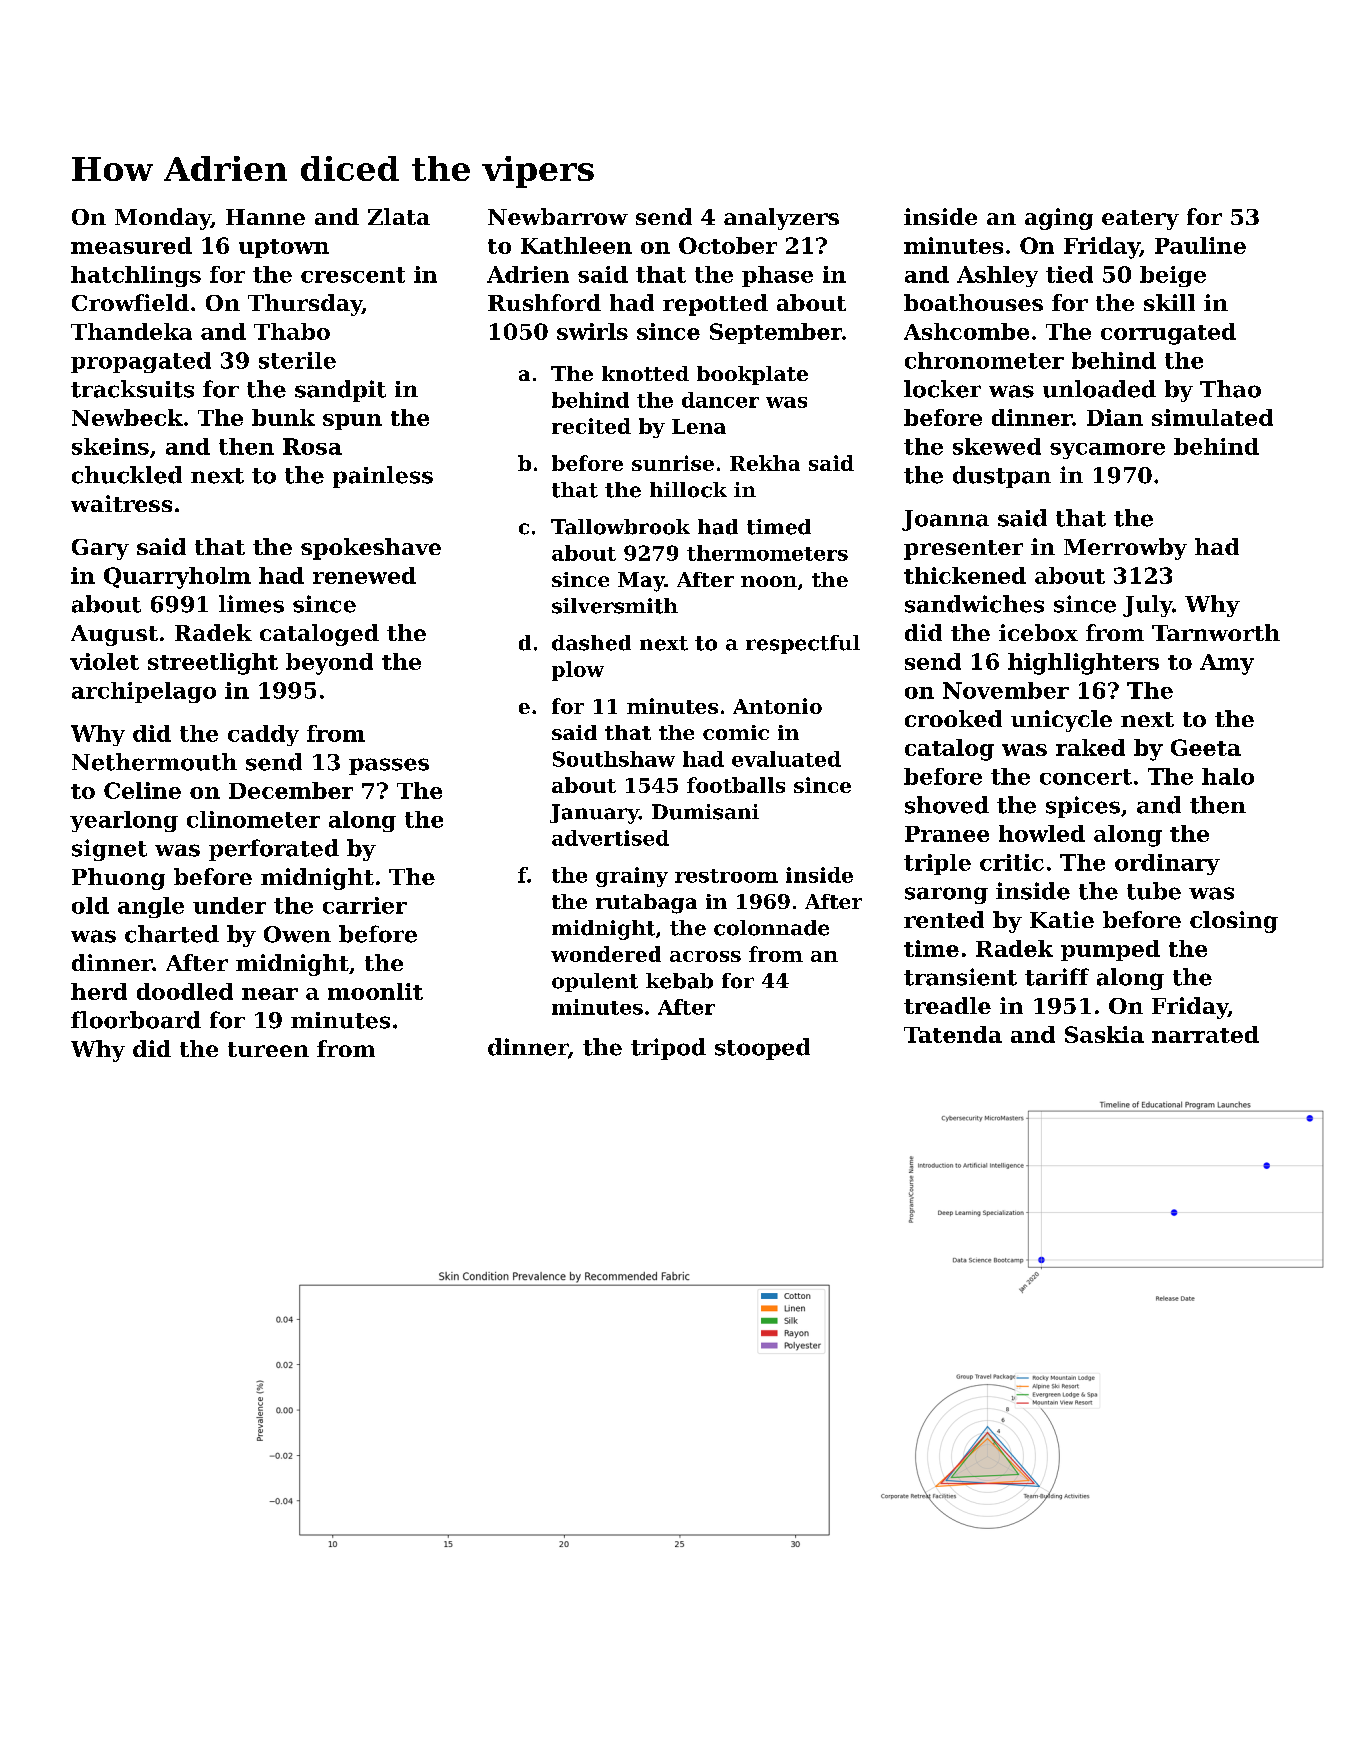 The height and width of the screenshot is (1748, 1351). I want to click on Zlata, so click(399, 216).
